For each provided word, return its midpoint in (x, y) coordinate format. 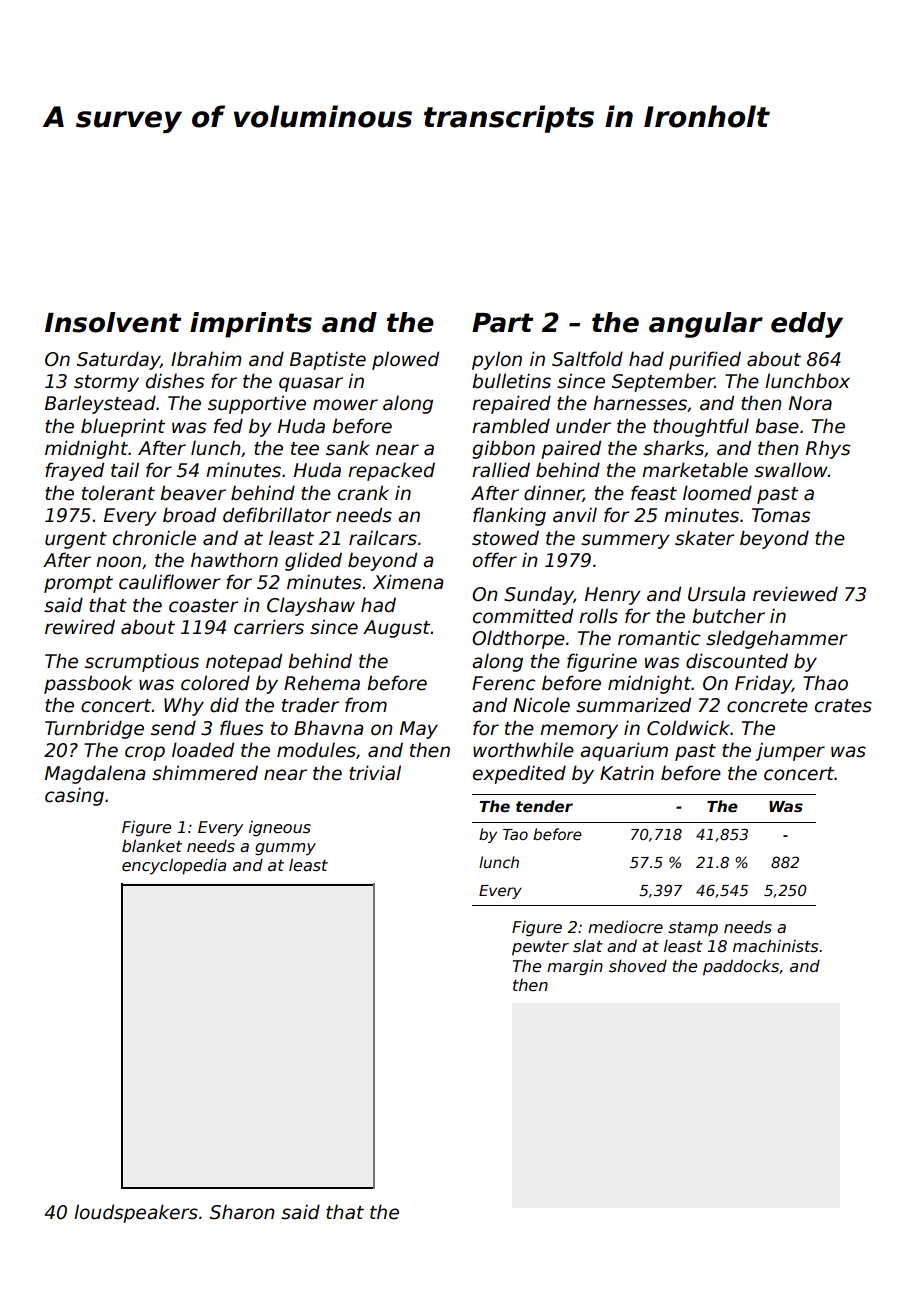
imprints (251, 325)
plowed (405, 360)
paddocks (741, 967)
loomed (717, 493)
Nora (810, 403)
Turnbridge (94, 729)
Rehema (322, 683)
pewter (540, 948)
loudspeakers (136, 1213)
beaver (193, 493)
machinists (775, 946)
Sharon (242, 1212)
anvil (575, 515)
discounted (737, 661)
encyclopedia (174, 866)
